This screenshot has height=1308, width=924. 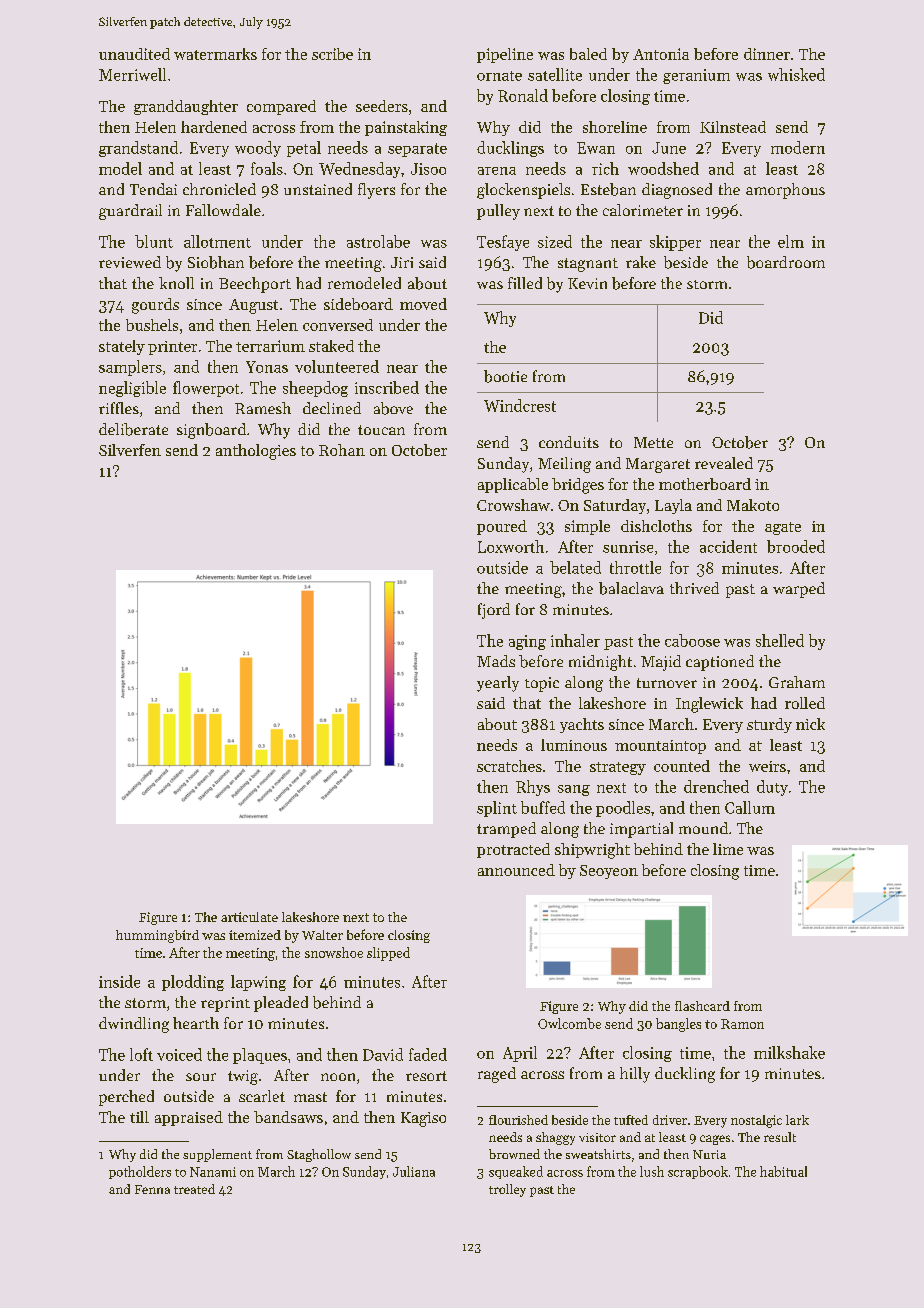 What do you see at coordinates (598, 1154) in the screenshot?
I see `sweatshirts` at bounding box center [598, 1154].
